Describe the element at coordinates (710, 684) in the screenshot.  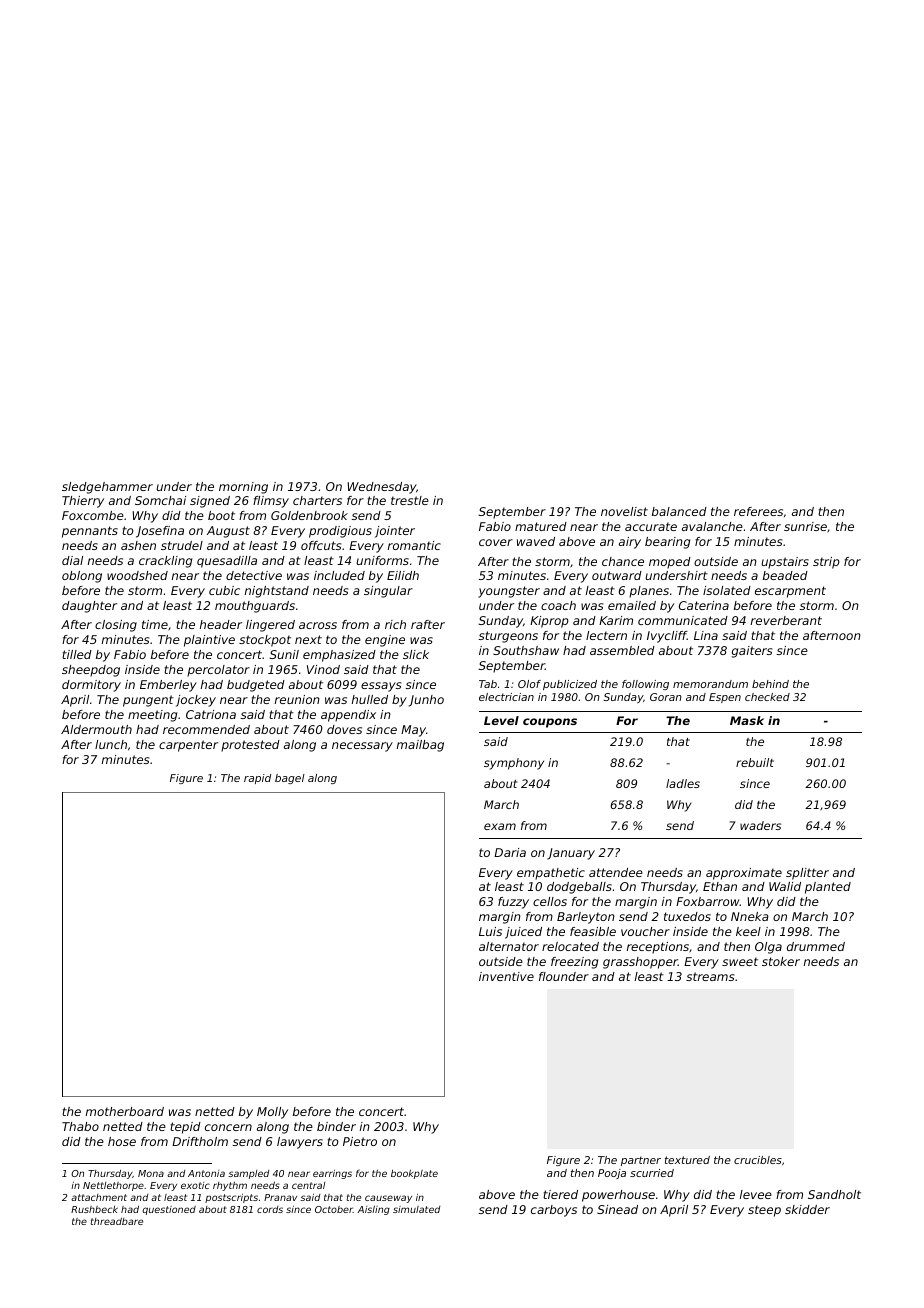
I see `memorandum` at that location.
